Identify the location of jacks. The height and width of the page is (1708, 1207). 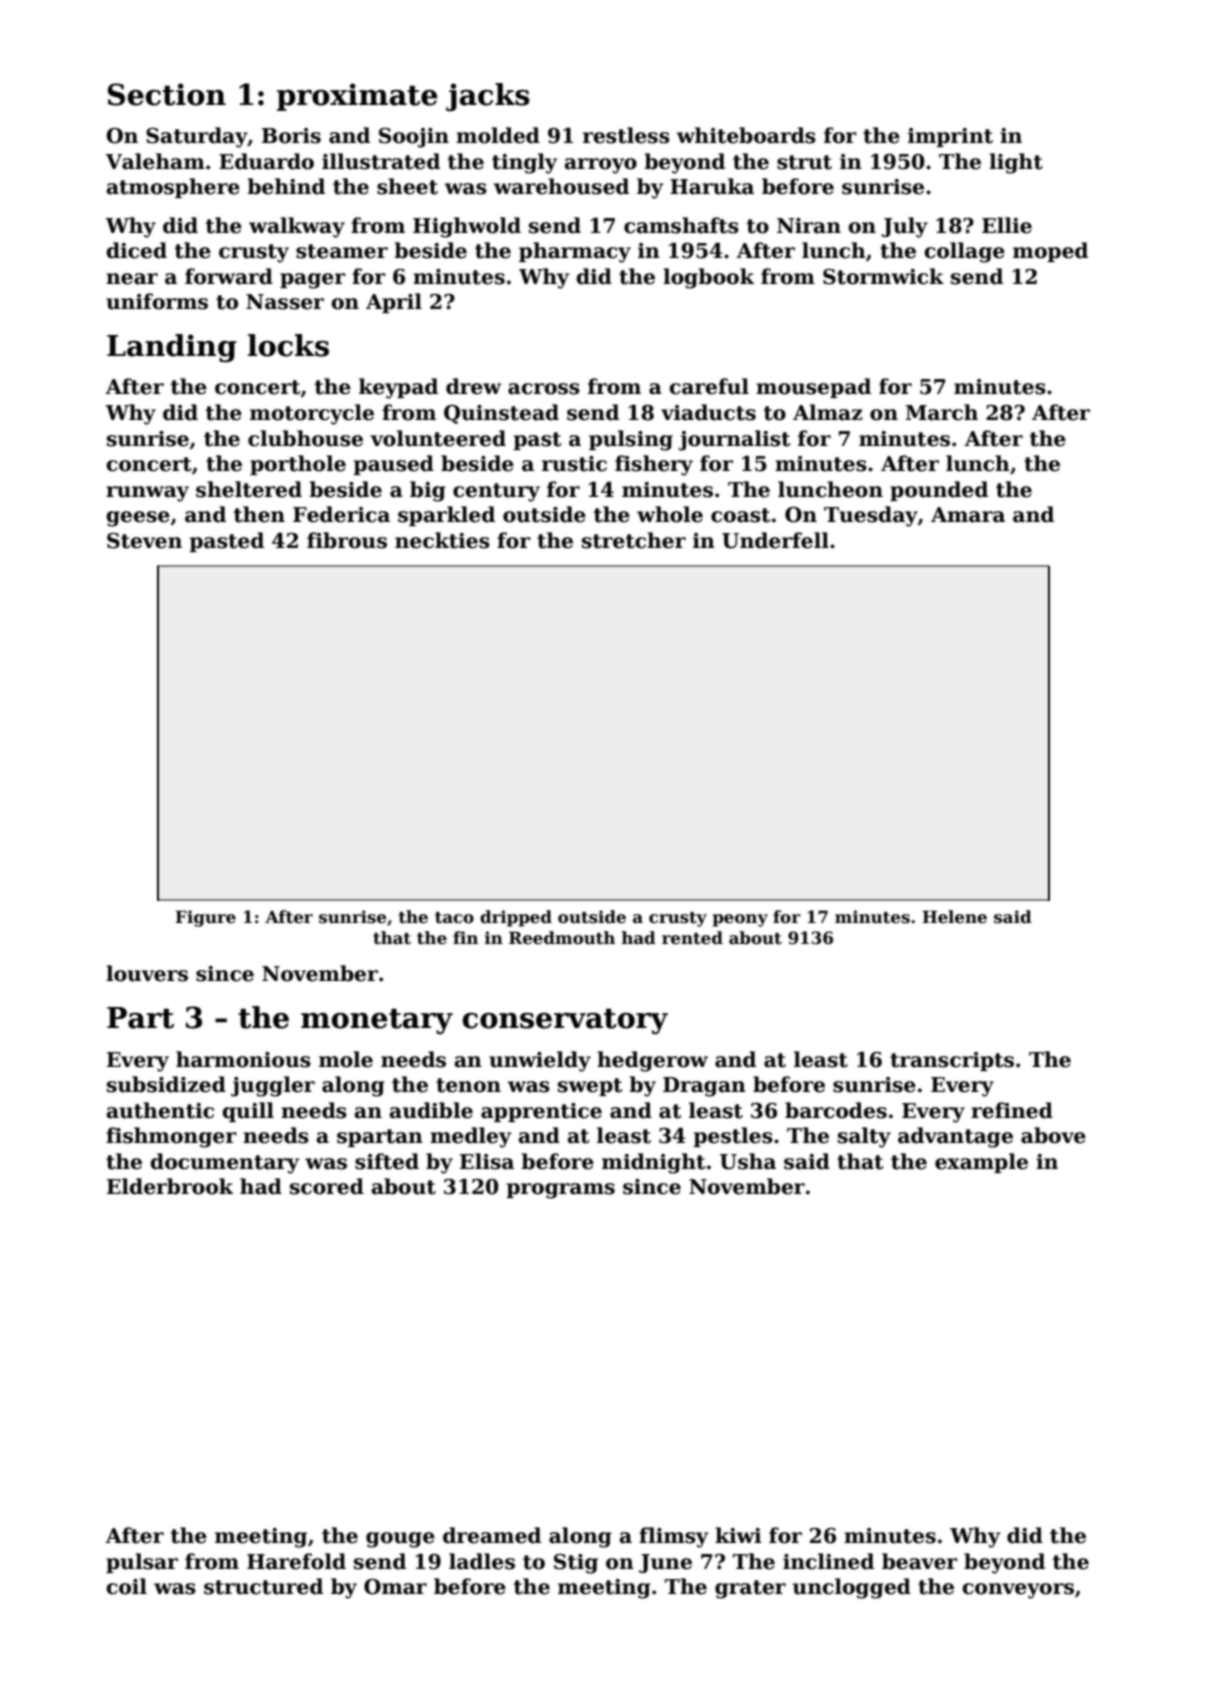
(488, 97).
